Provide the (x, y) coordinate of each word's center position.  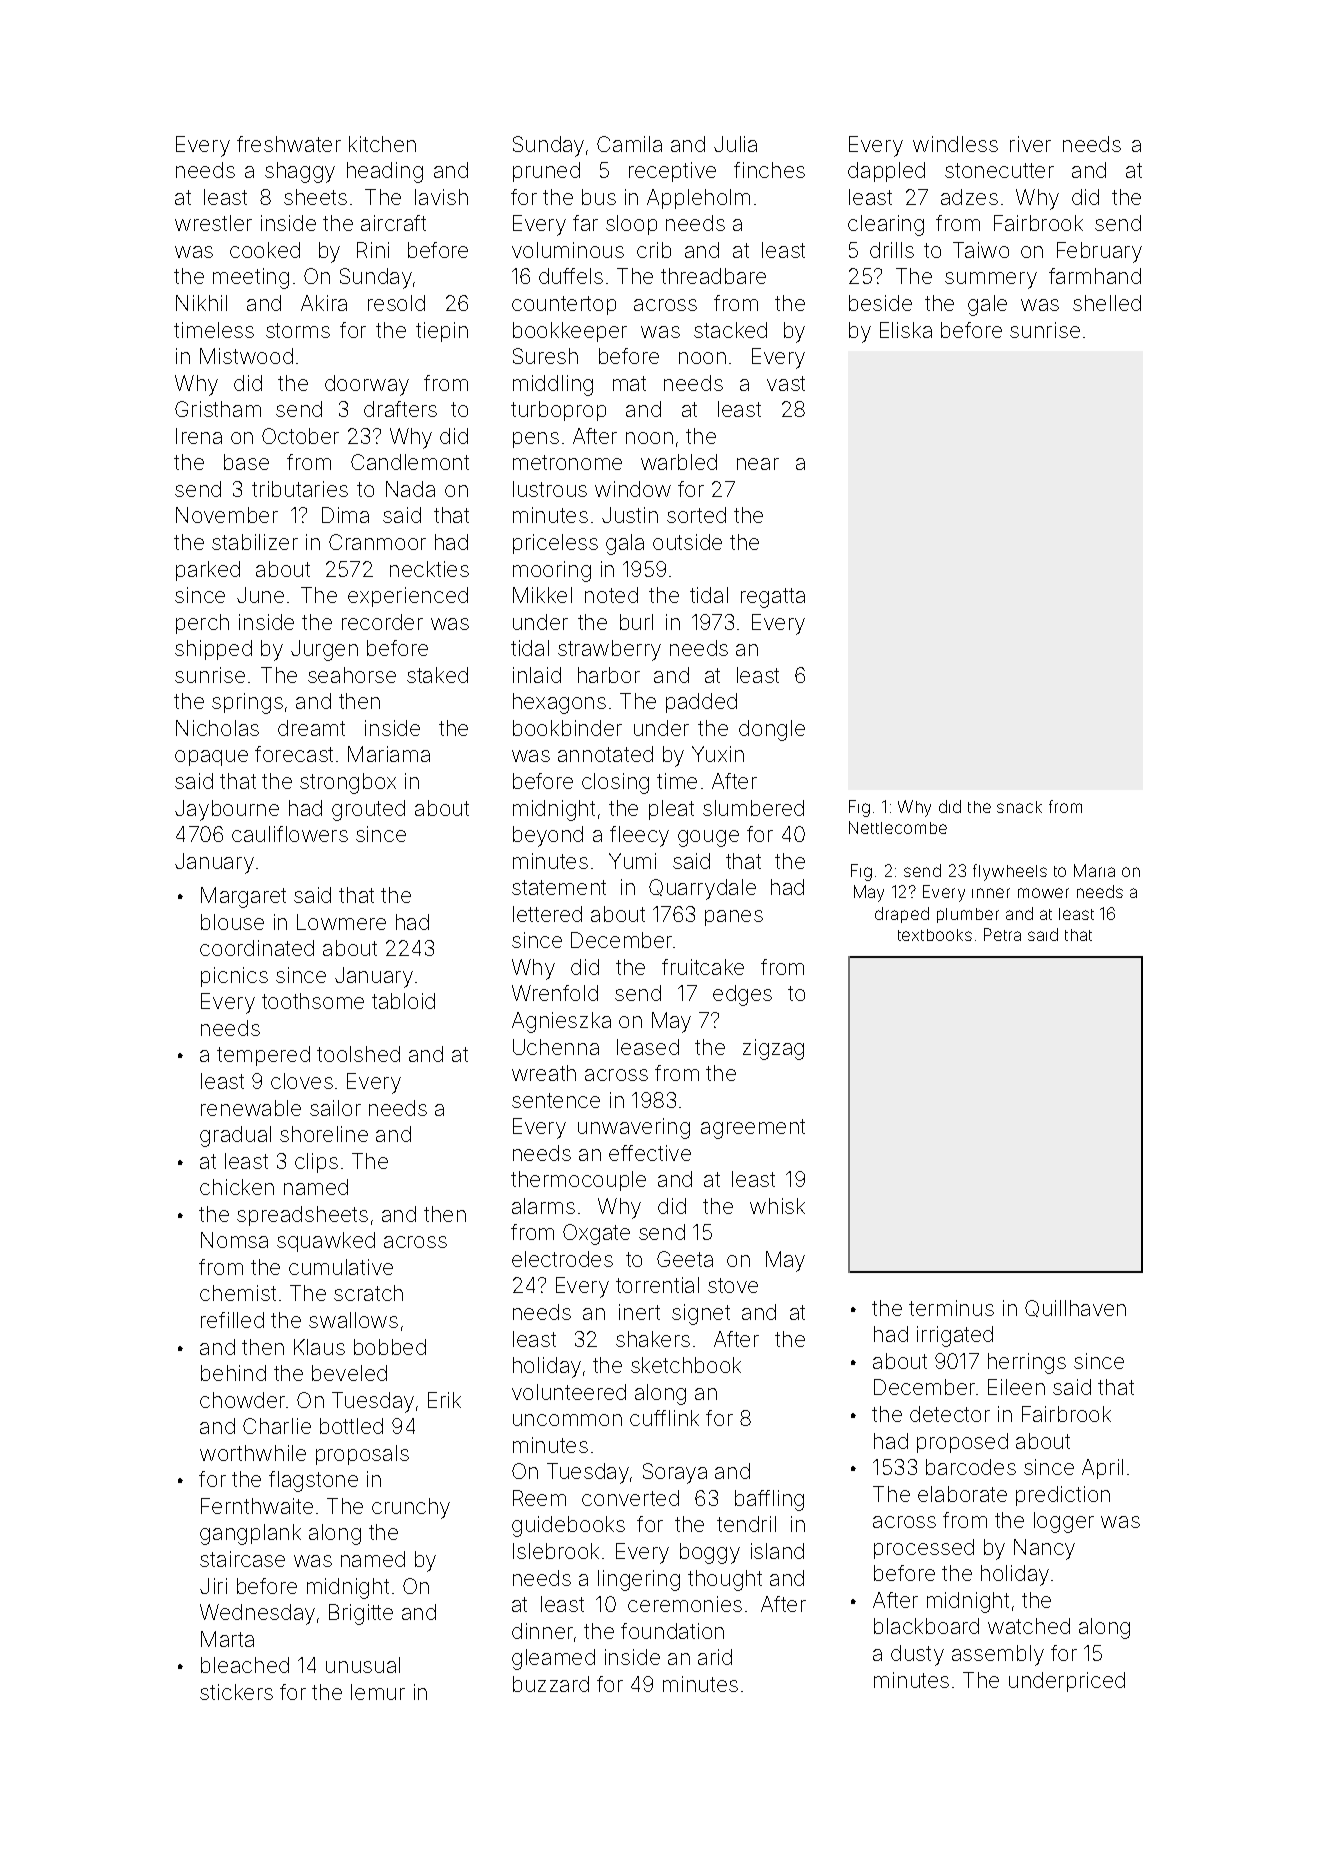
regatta (773, 598)
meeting (251, 278)
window (633, 489)
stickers (236, 1692)
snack (1019, 807)
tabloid (403, 1001)
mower (1043, 893)
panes (734, 918)
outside (687, 542)
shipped (213, 650)
